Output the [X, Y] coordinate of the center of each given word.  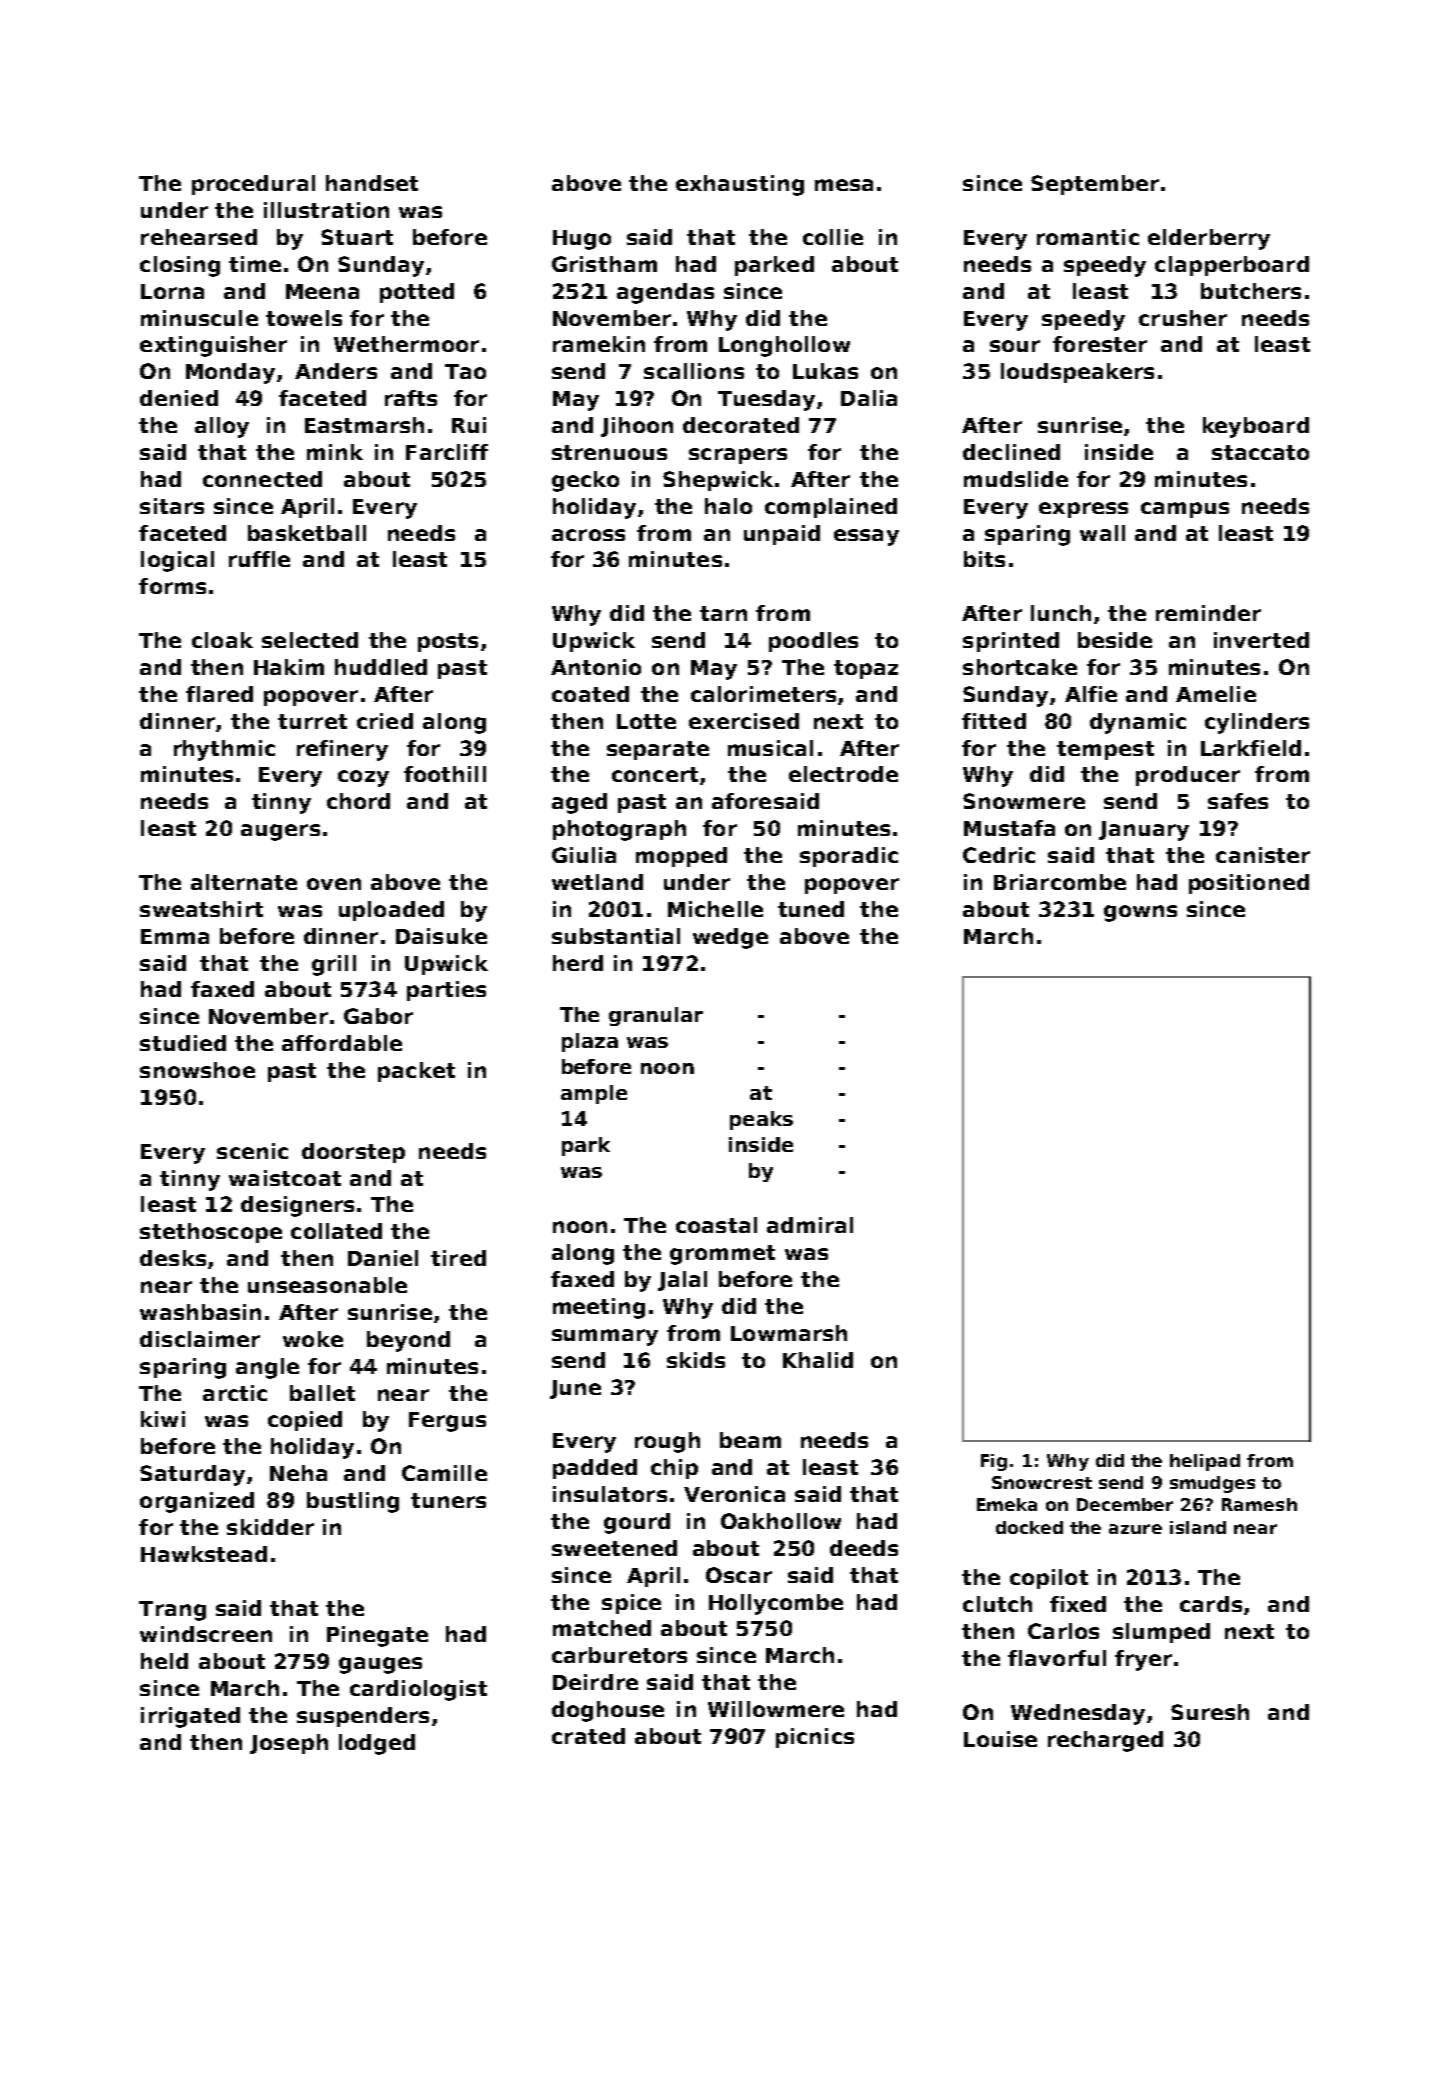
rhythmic [224, 750]
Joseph [289, 1744]
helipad [1205, 1462]
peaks [761, 1120]
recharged [1105, 1741]
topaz [866, 669]
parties [446, 991]
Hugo [582, 240]
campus [1185, 510]
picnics [815, 1738]
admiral [810, 1225]
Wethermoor [406, 344]
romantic [1088, 237]
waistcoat [285, 1178]
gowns [1140, 913]
